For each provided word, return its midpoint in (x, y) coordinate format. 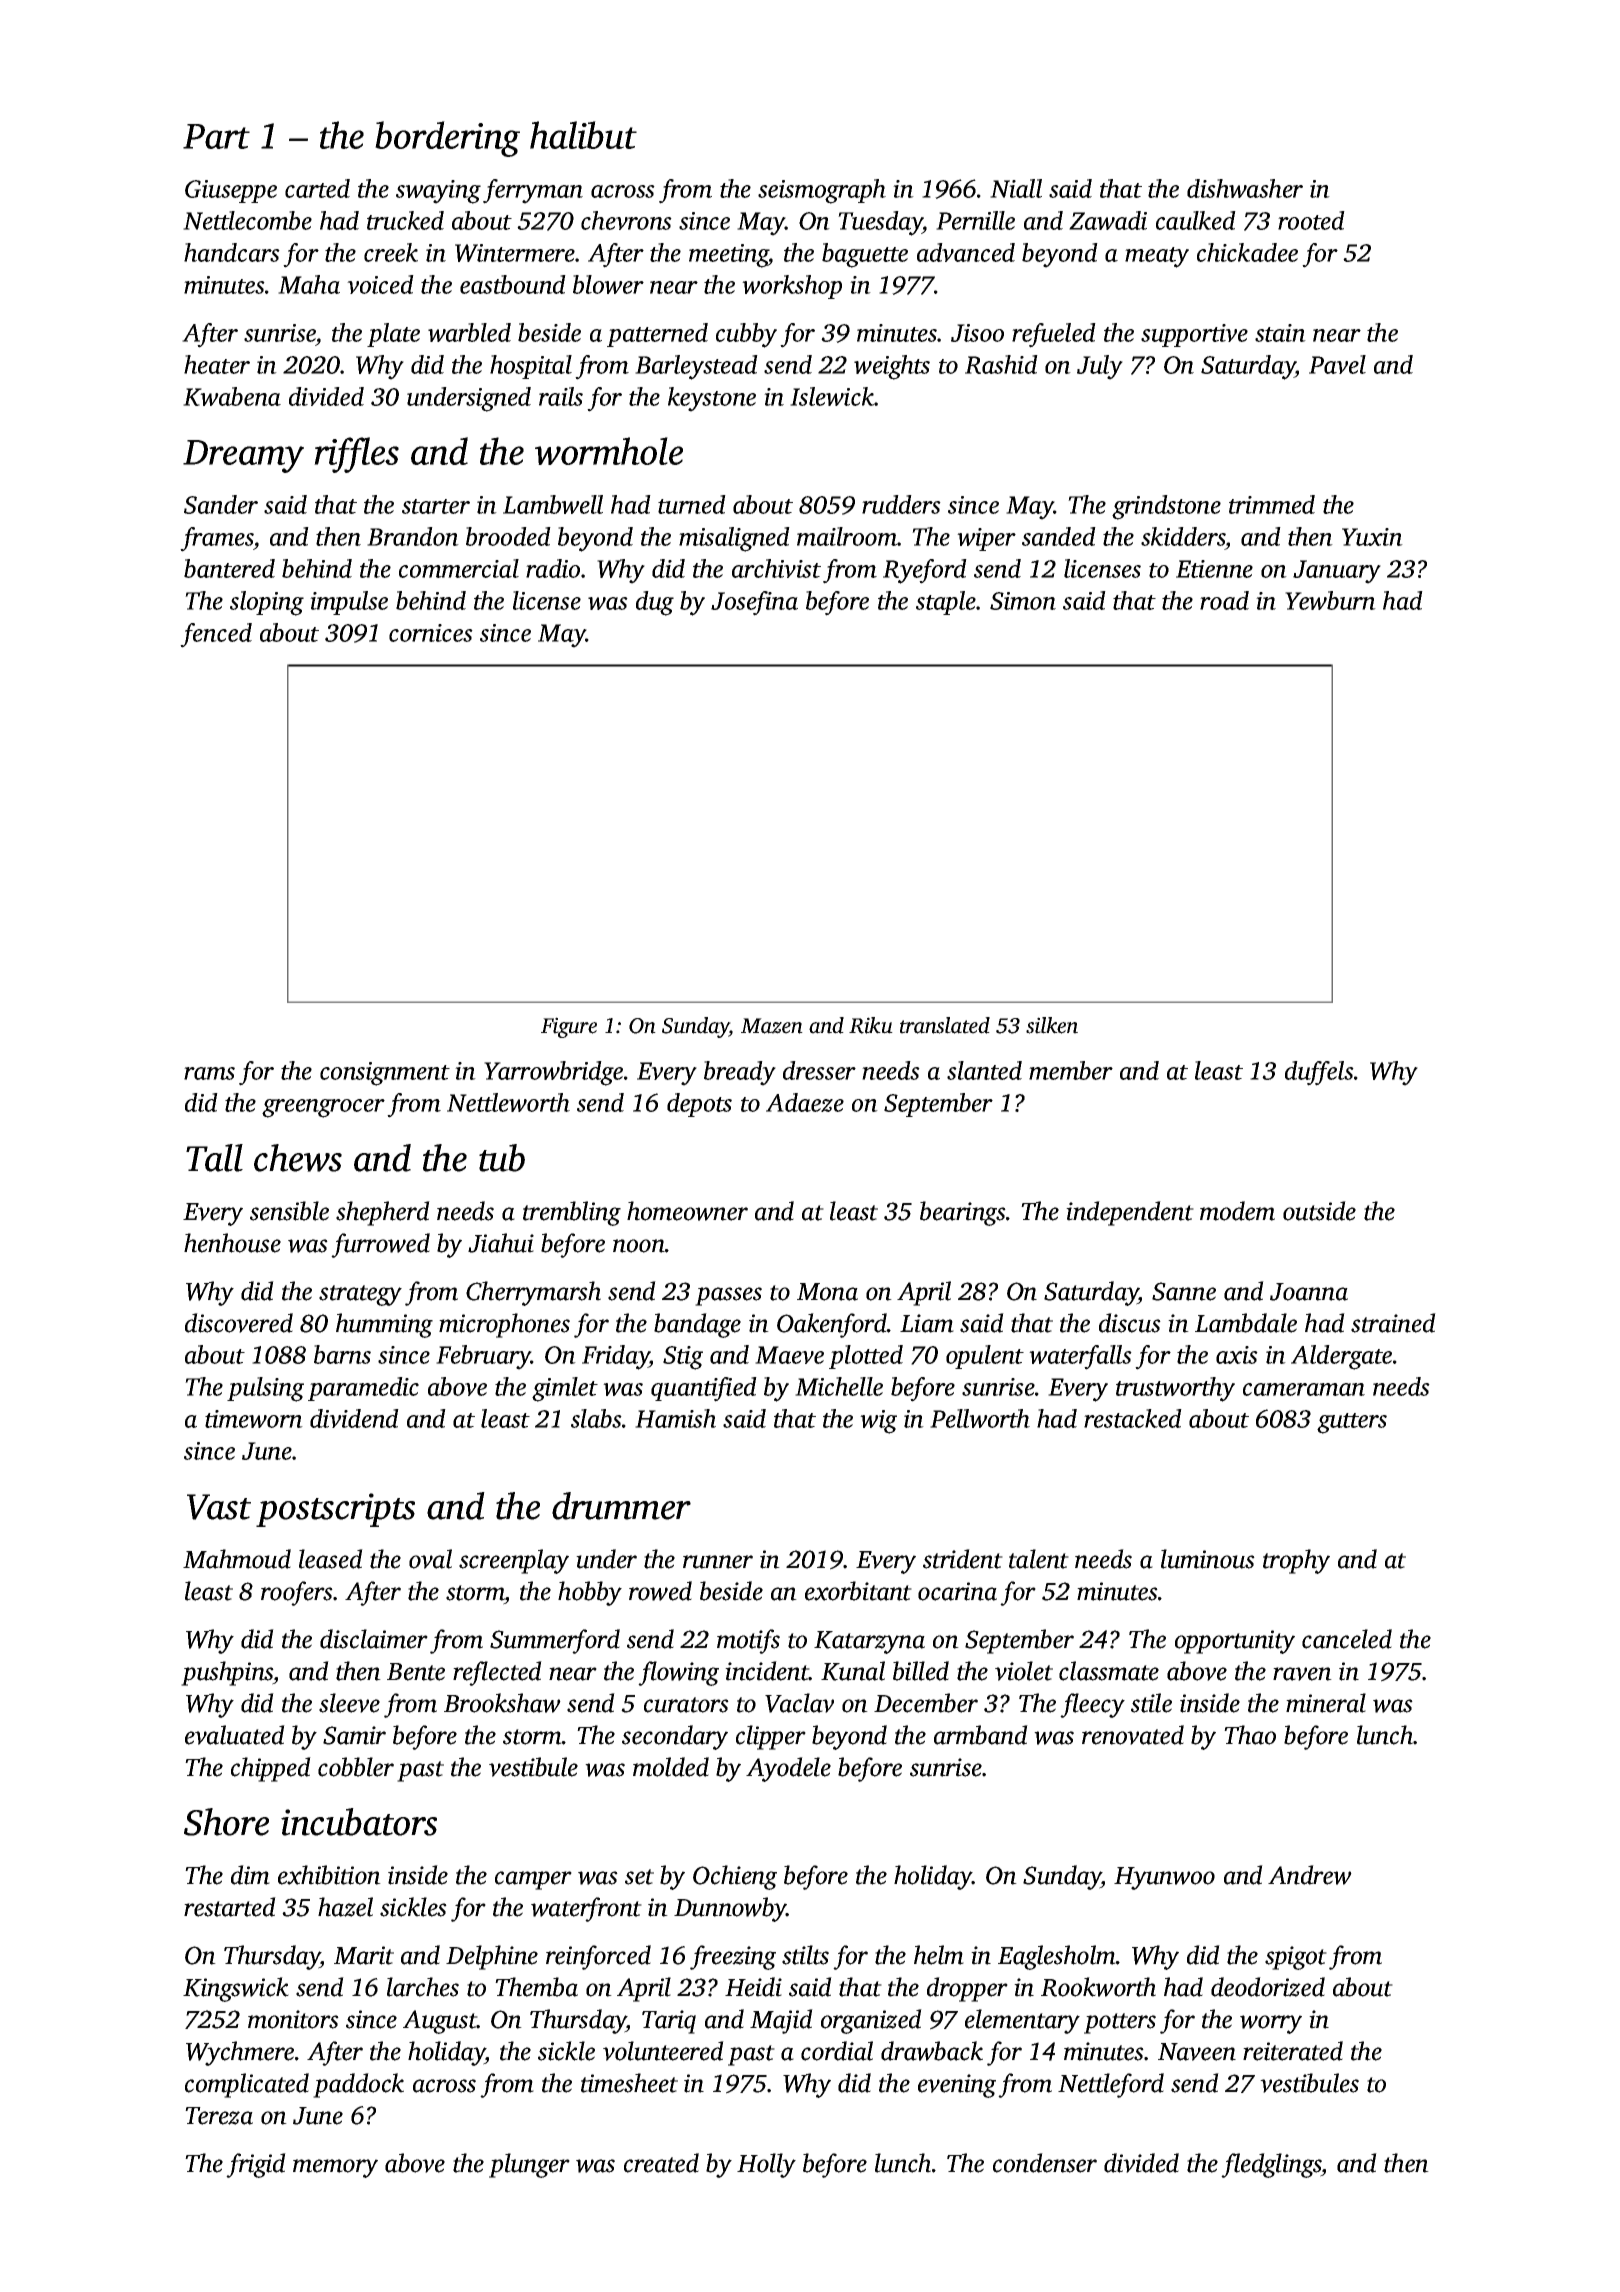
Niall (1016, 188)
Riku (871, 1025)
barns (342, 1354)
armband (981, 1735)
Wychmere (240, 2053)
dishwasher (1245, 188)
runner (718, 1562)
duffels (1319, 1073)
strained (1393, 1323)
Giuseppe (231, 191)
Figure (569, 1027)
